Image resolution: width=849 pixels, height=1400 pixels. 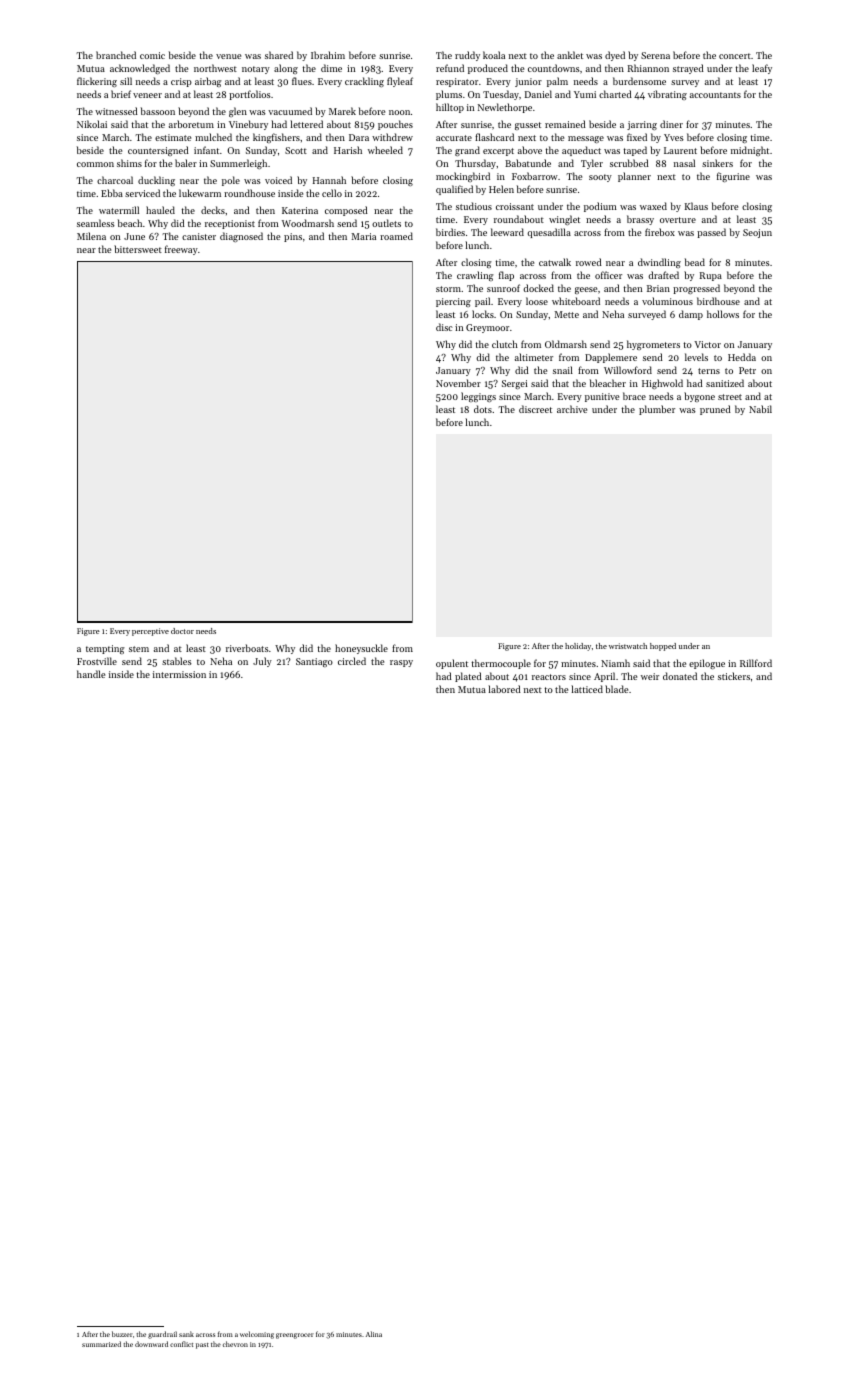 What do you see at coordinates (504, 689) in the page?
I see `labored` at bounding box center [504, 689].
